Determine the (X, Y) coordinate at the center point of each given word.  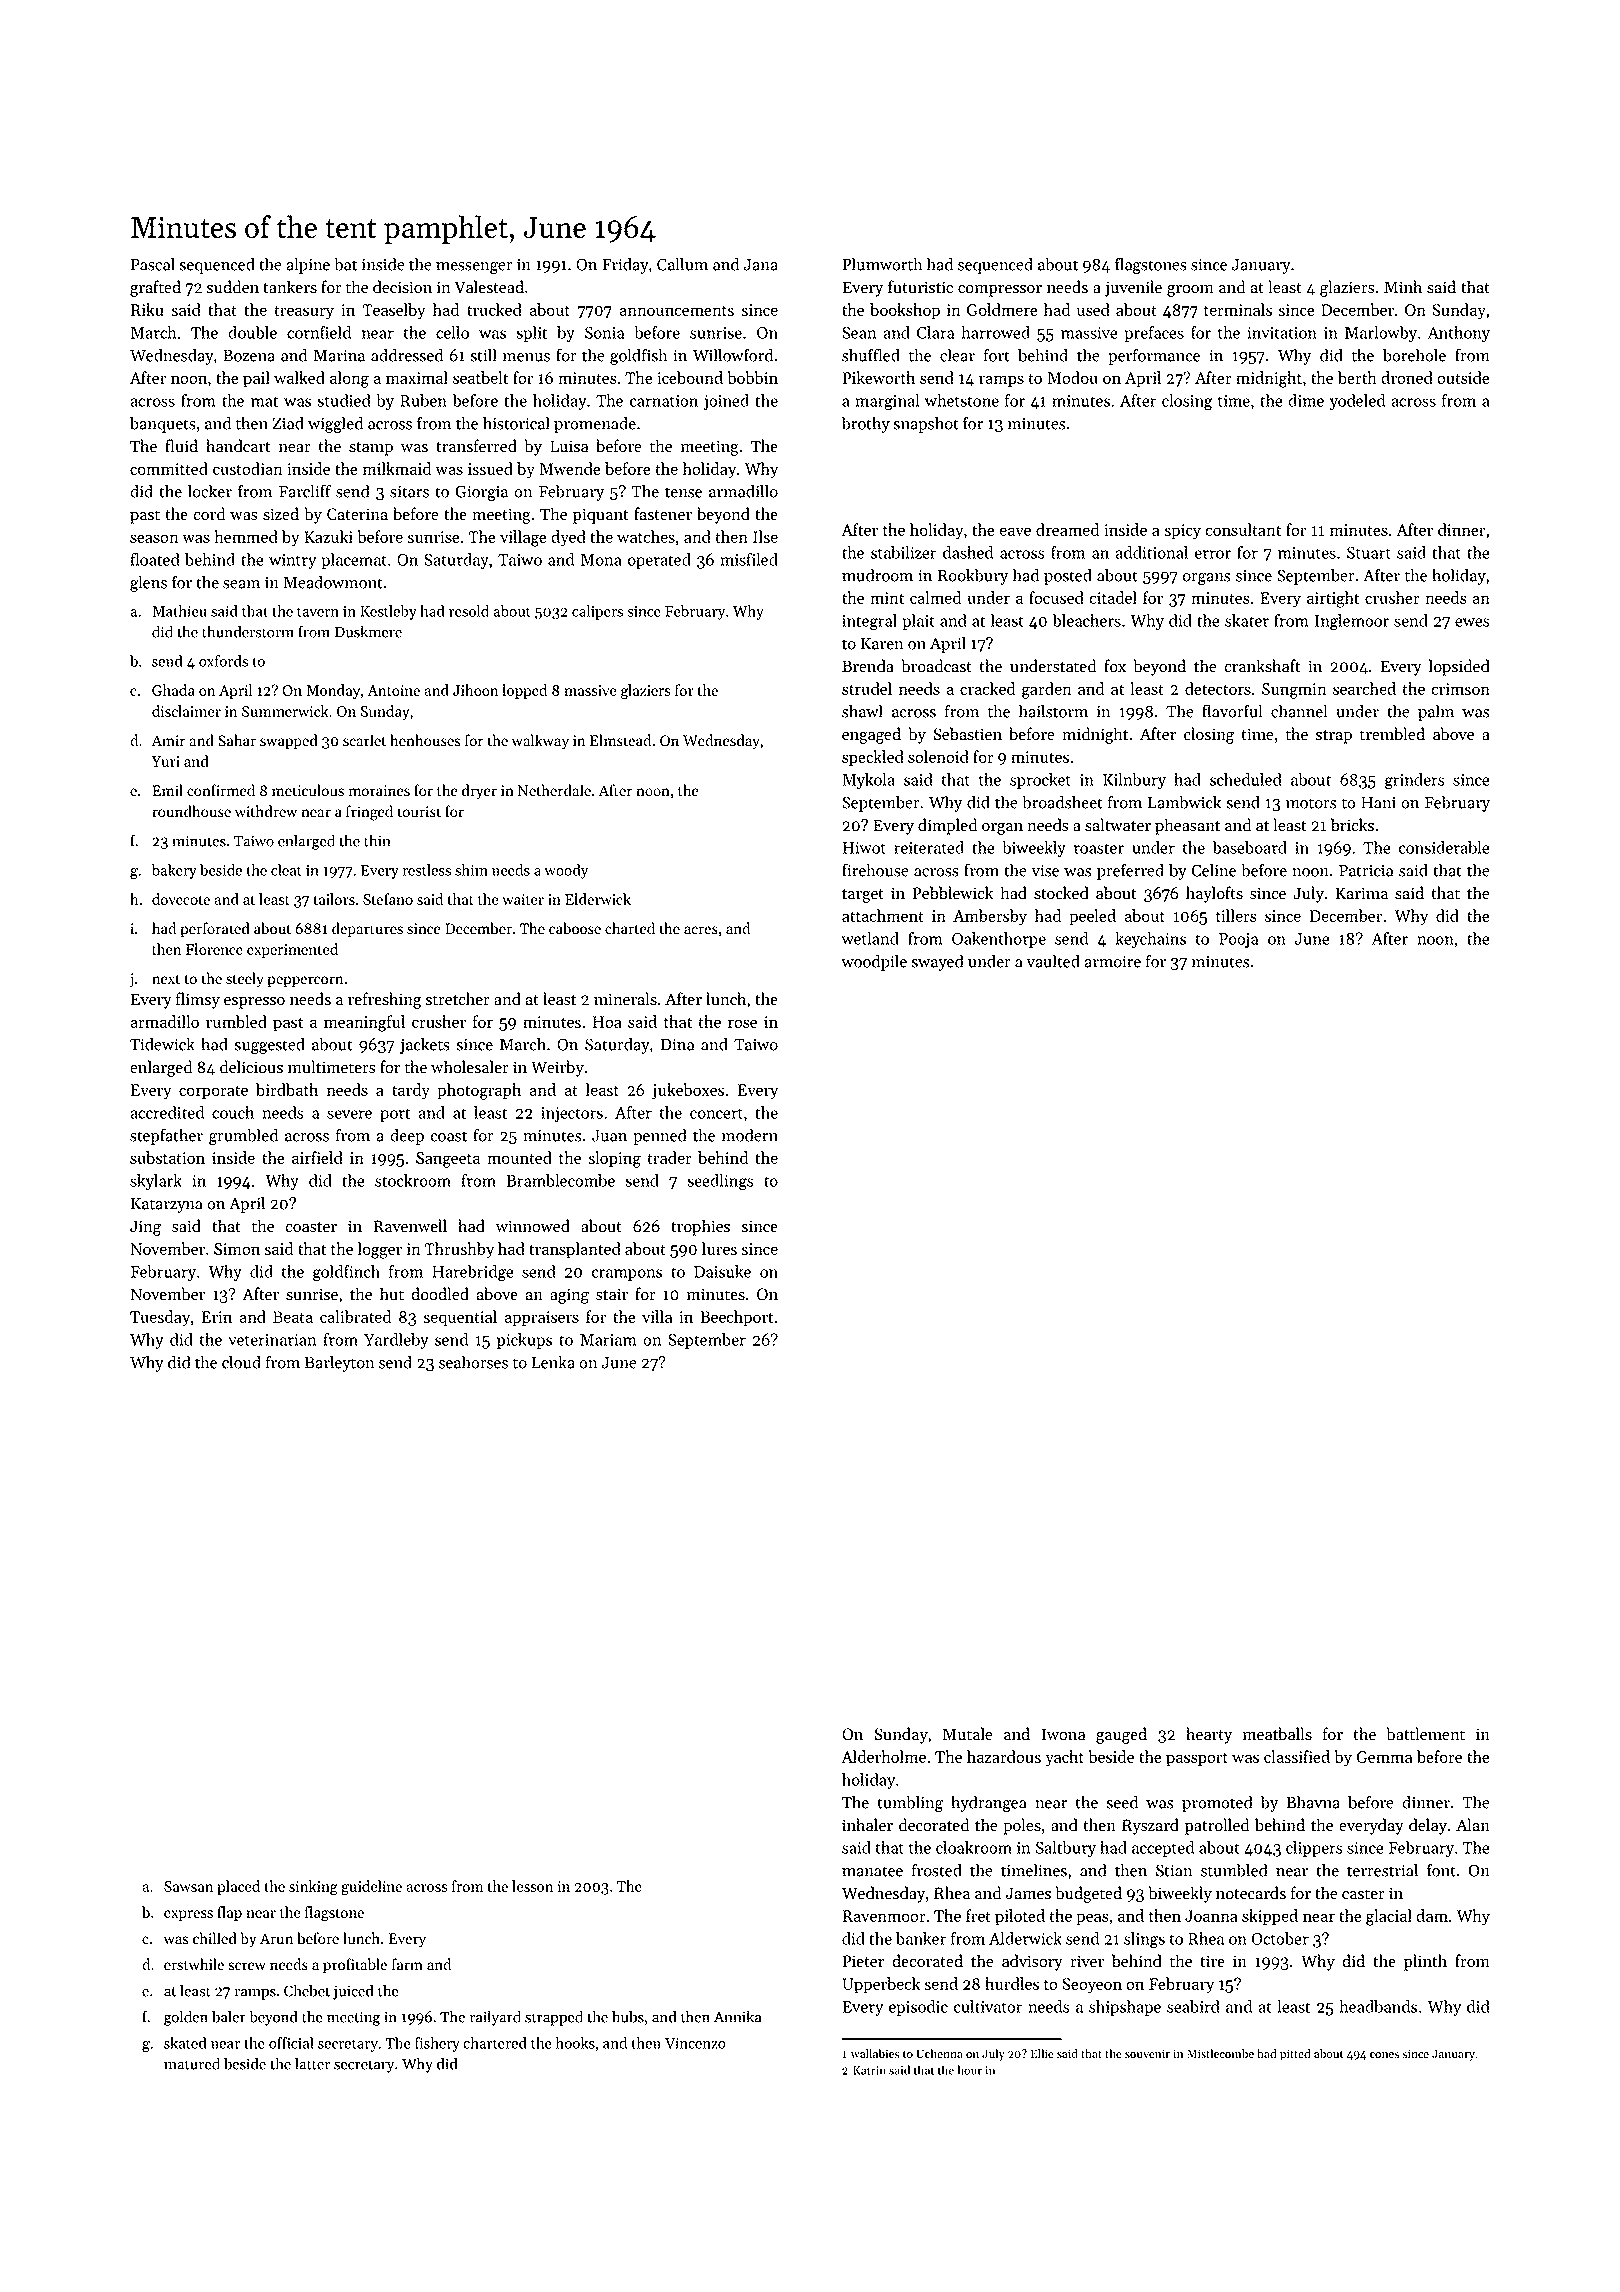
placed (238, 1887)
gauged (1121, 1735)
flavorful (1232, 711)
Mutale (967, 1734)
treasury (304, 313)
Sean (859, 333)
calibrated (355, 1316)
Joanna (1211, 1916)
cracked (987, 688)
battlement (1425, 1734)
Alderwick (1025, 1938)
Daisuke (722, 1271)
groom (1190, 291)
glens (148, 583)
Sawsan (188, 1886)
